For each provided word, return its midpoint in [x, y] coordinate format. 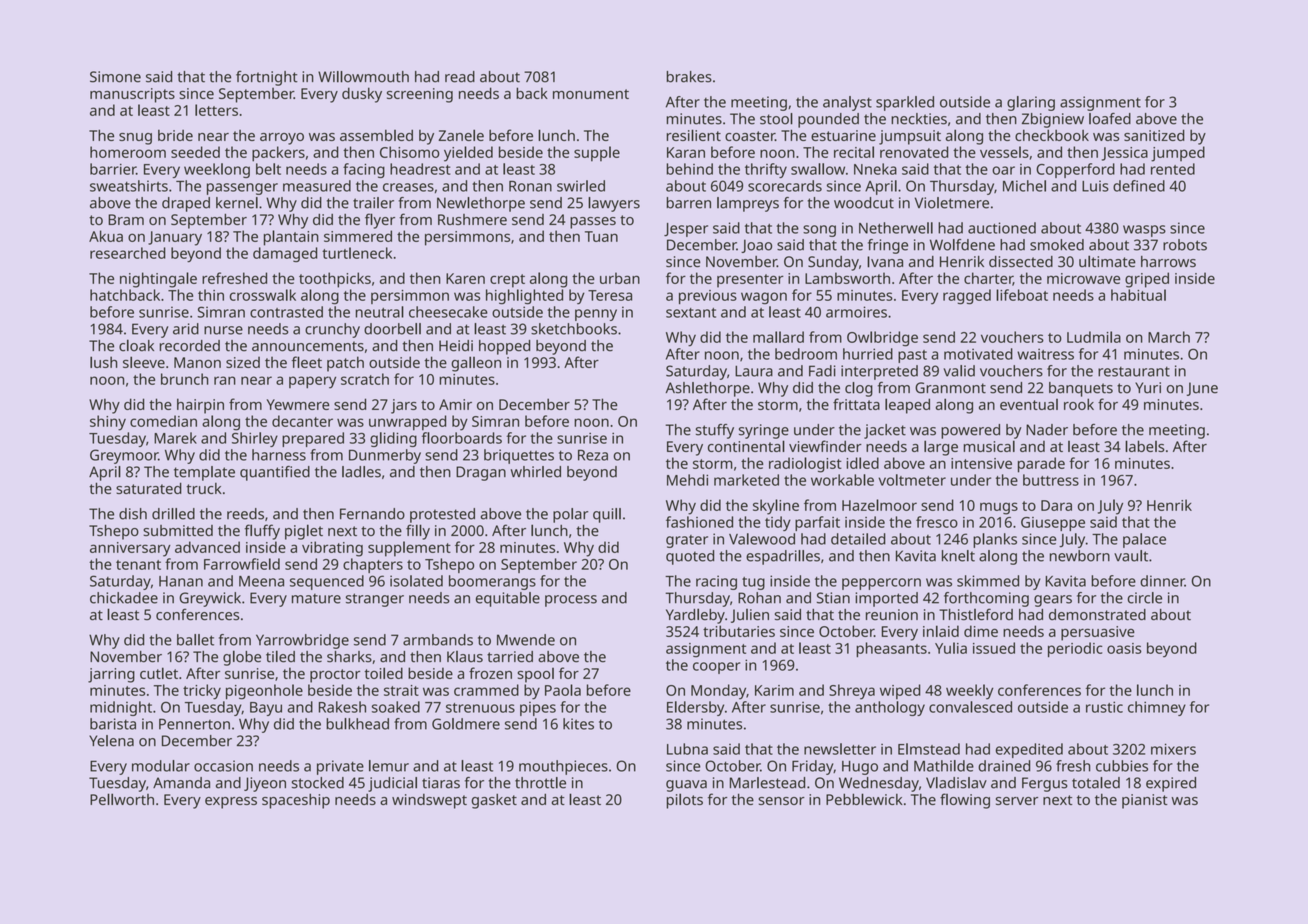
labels [1144, 446]
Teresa [610, 295]
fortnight [267, 78]
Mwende [526, 640]
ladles [361, 472]
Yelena [111, 741]
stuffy [715, 431]
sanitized [1154, 135]
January [175, 238]
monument [591, 94]
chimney [1157, 708]
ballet [195, 640]
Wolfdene [962, 245]
